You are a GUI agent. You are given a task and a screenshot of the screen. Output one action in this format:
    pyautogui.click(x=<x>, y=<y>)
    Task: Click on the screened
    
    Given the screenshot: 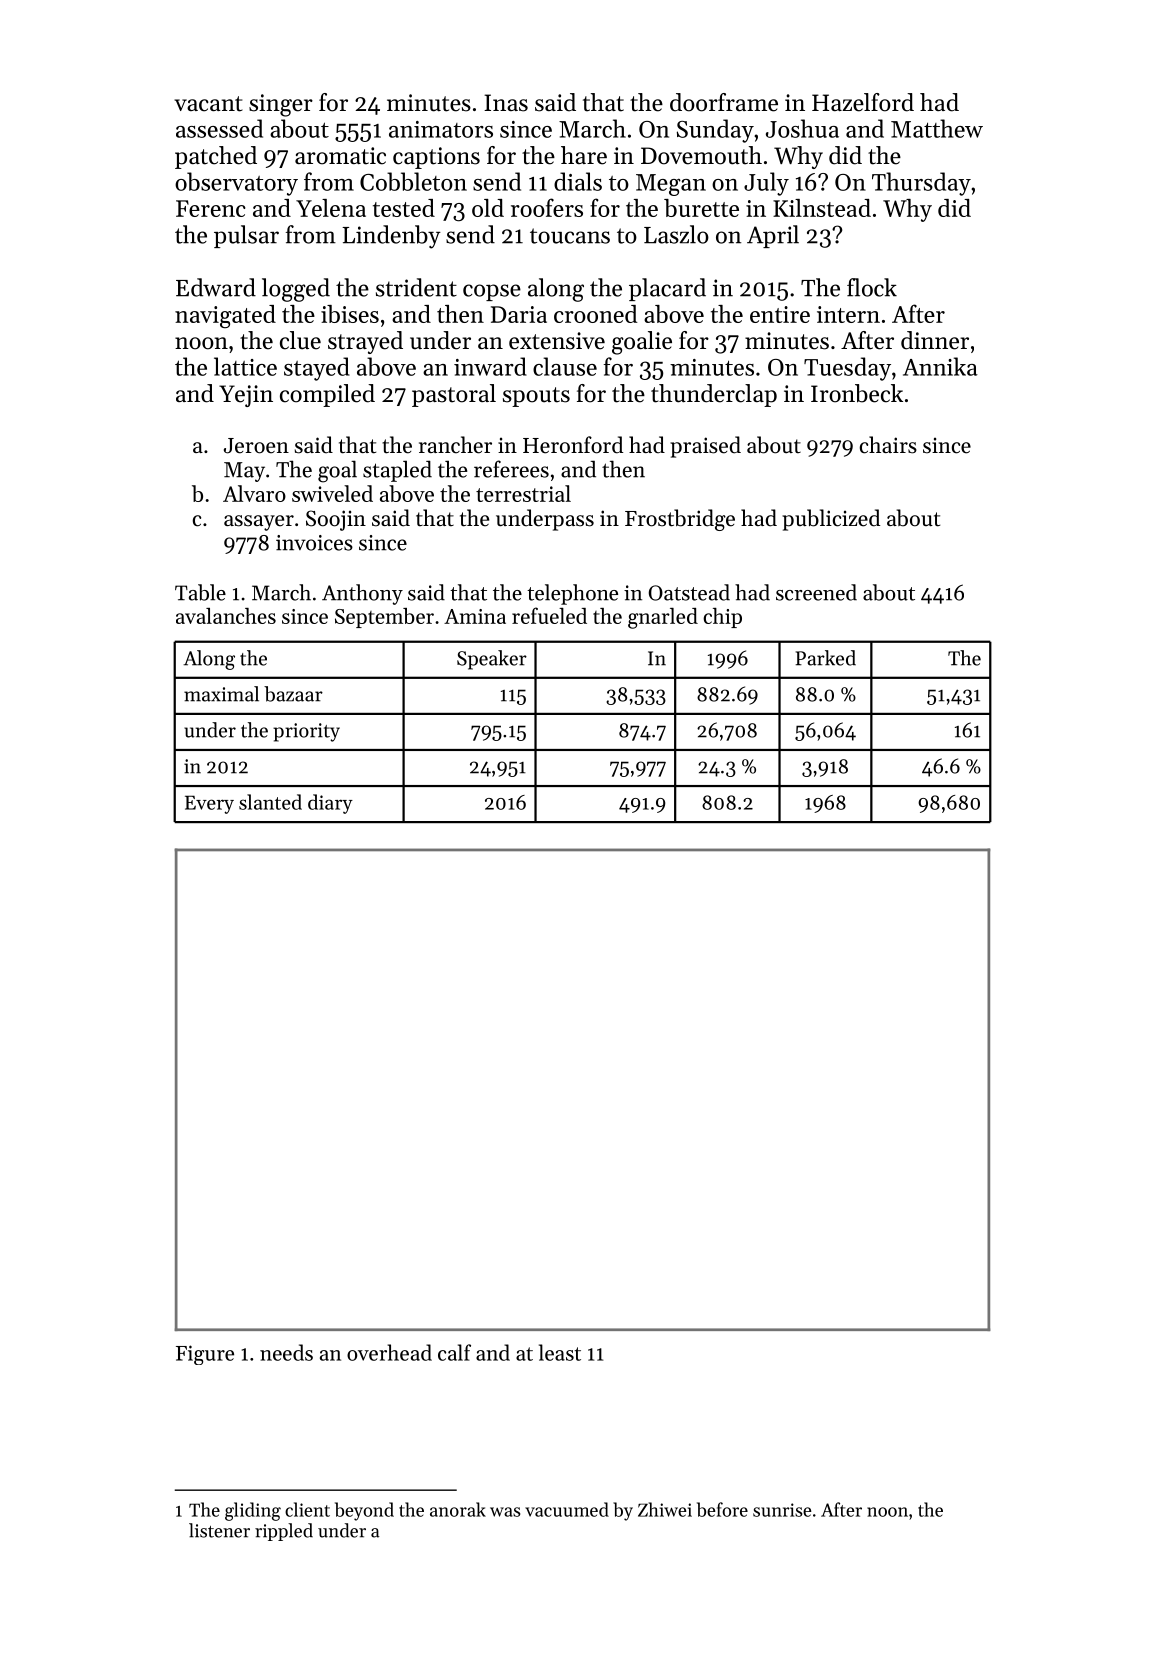 What is the action you would take?
    pyautogui.click(x=816, y=592)
